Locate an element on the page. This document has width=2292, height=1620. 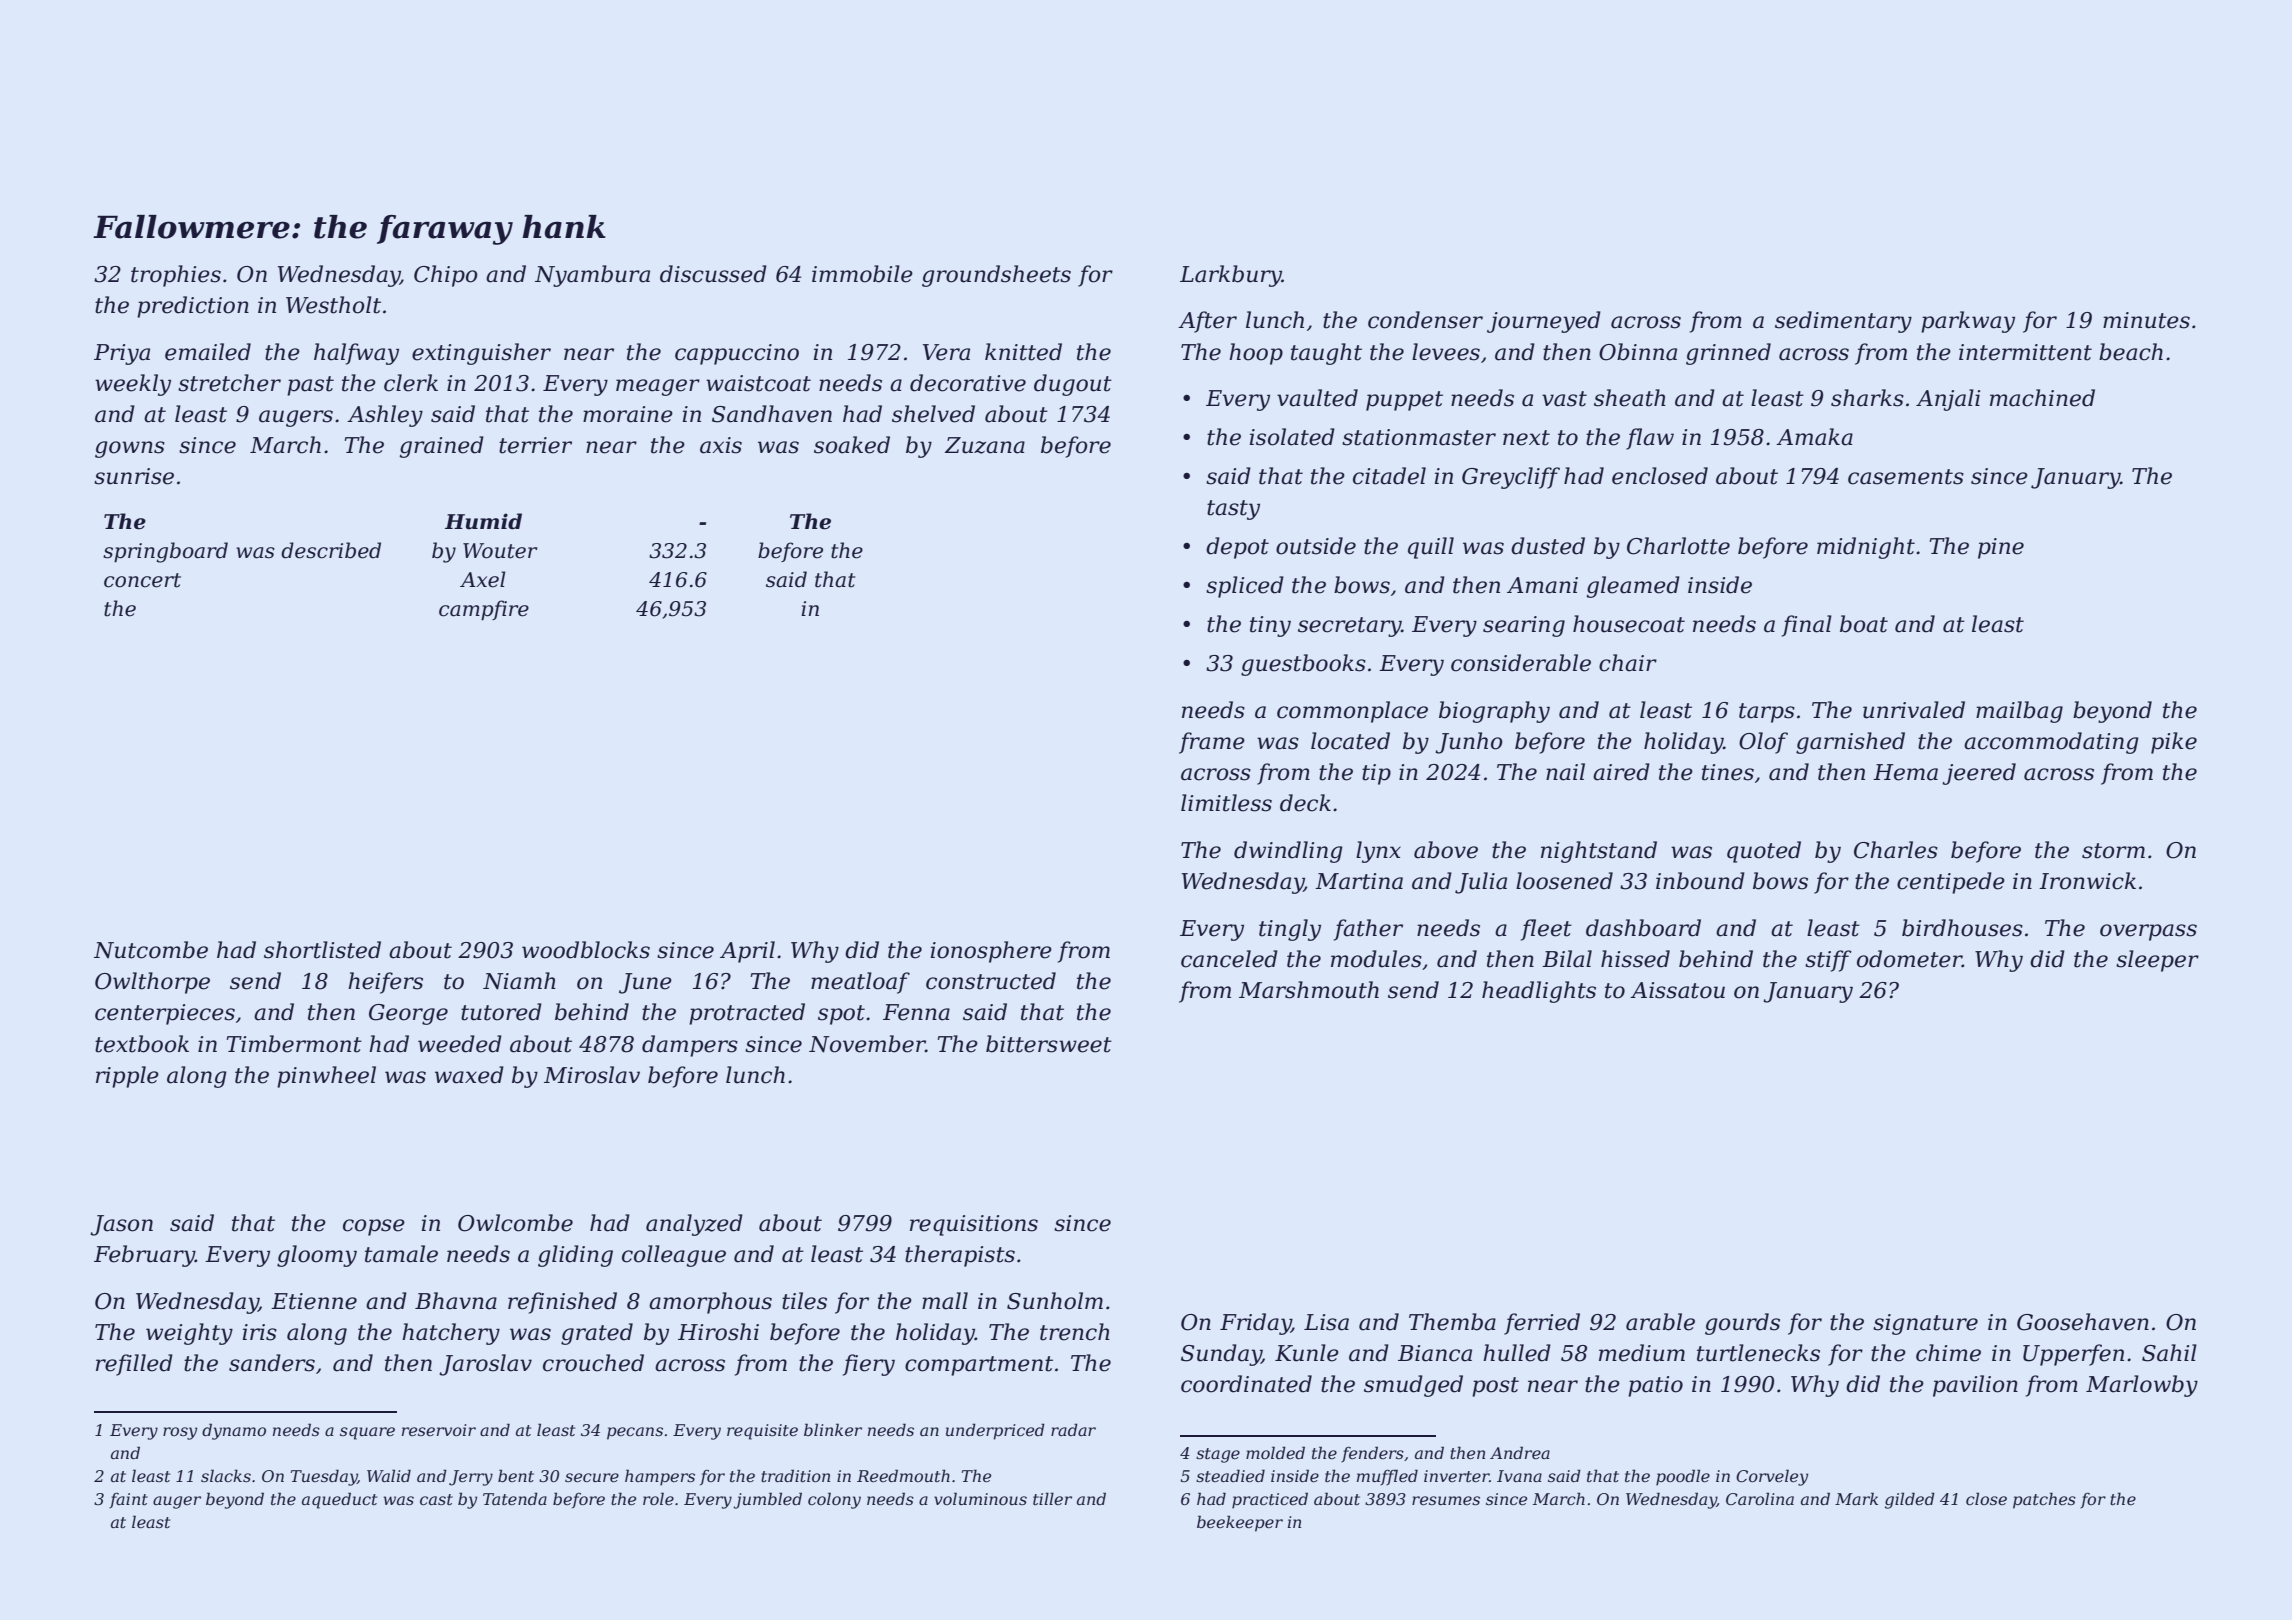
casements is located at coordinates (1906, 477).
